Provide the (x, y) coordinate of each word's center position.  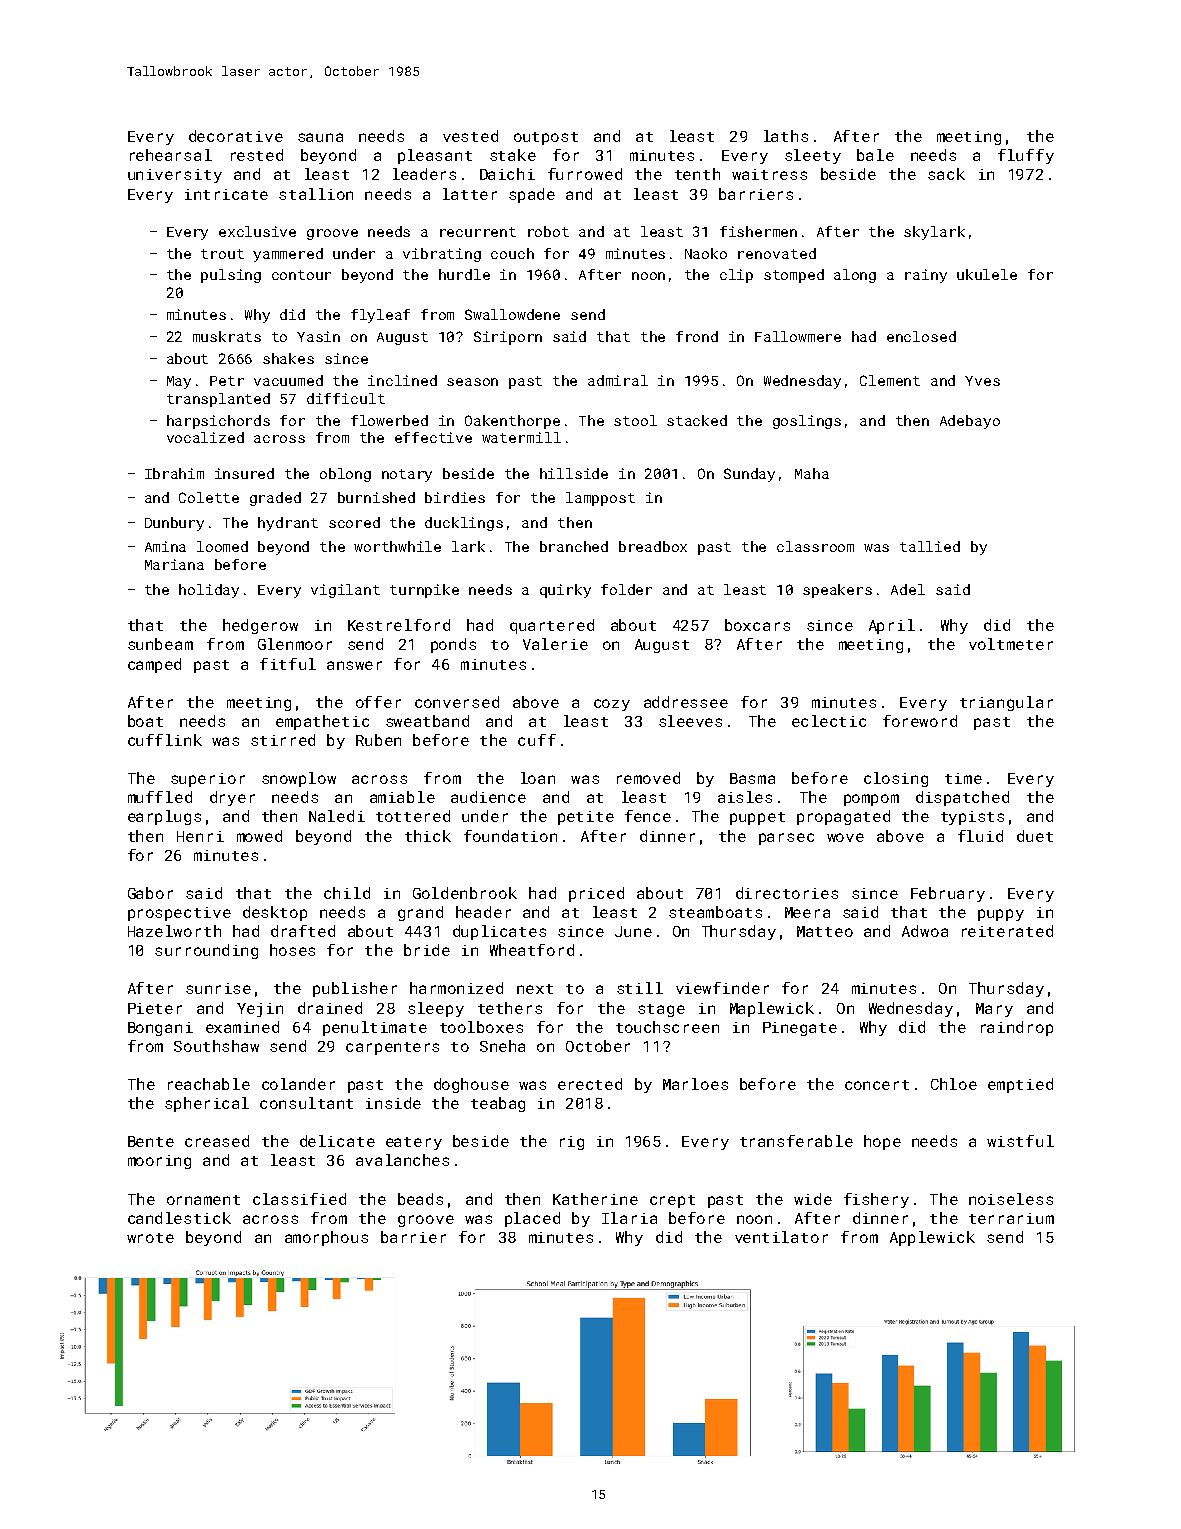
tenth (697, 174)
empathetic (322, 722)
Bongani (160, 1029)
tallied (930, 546)
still (640, 988)
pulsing (231, 276)
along (855, 276)
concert (877, 1085)
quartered (552, 626)
